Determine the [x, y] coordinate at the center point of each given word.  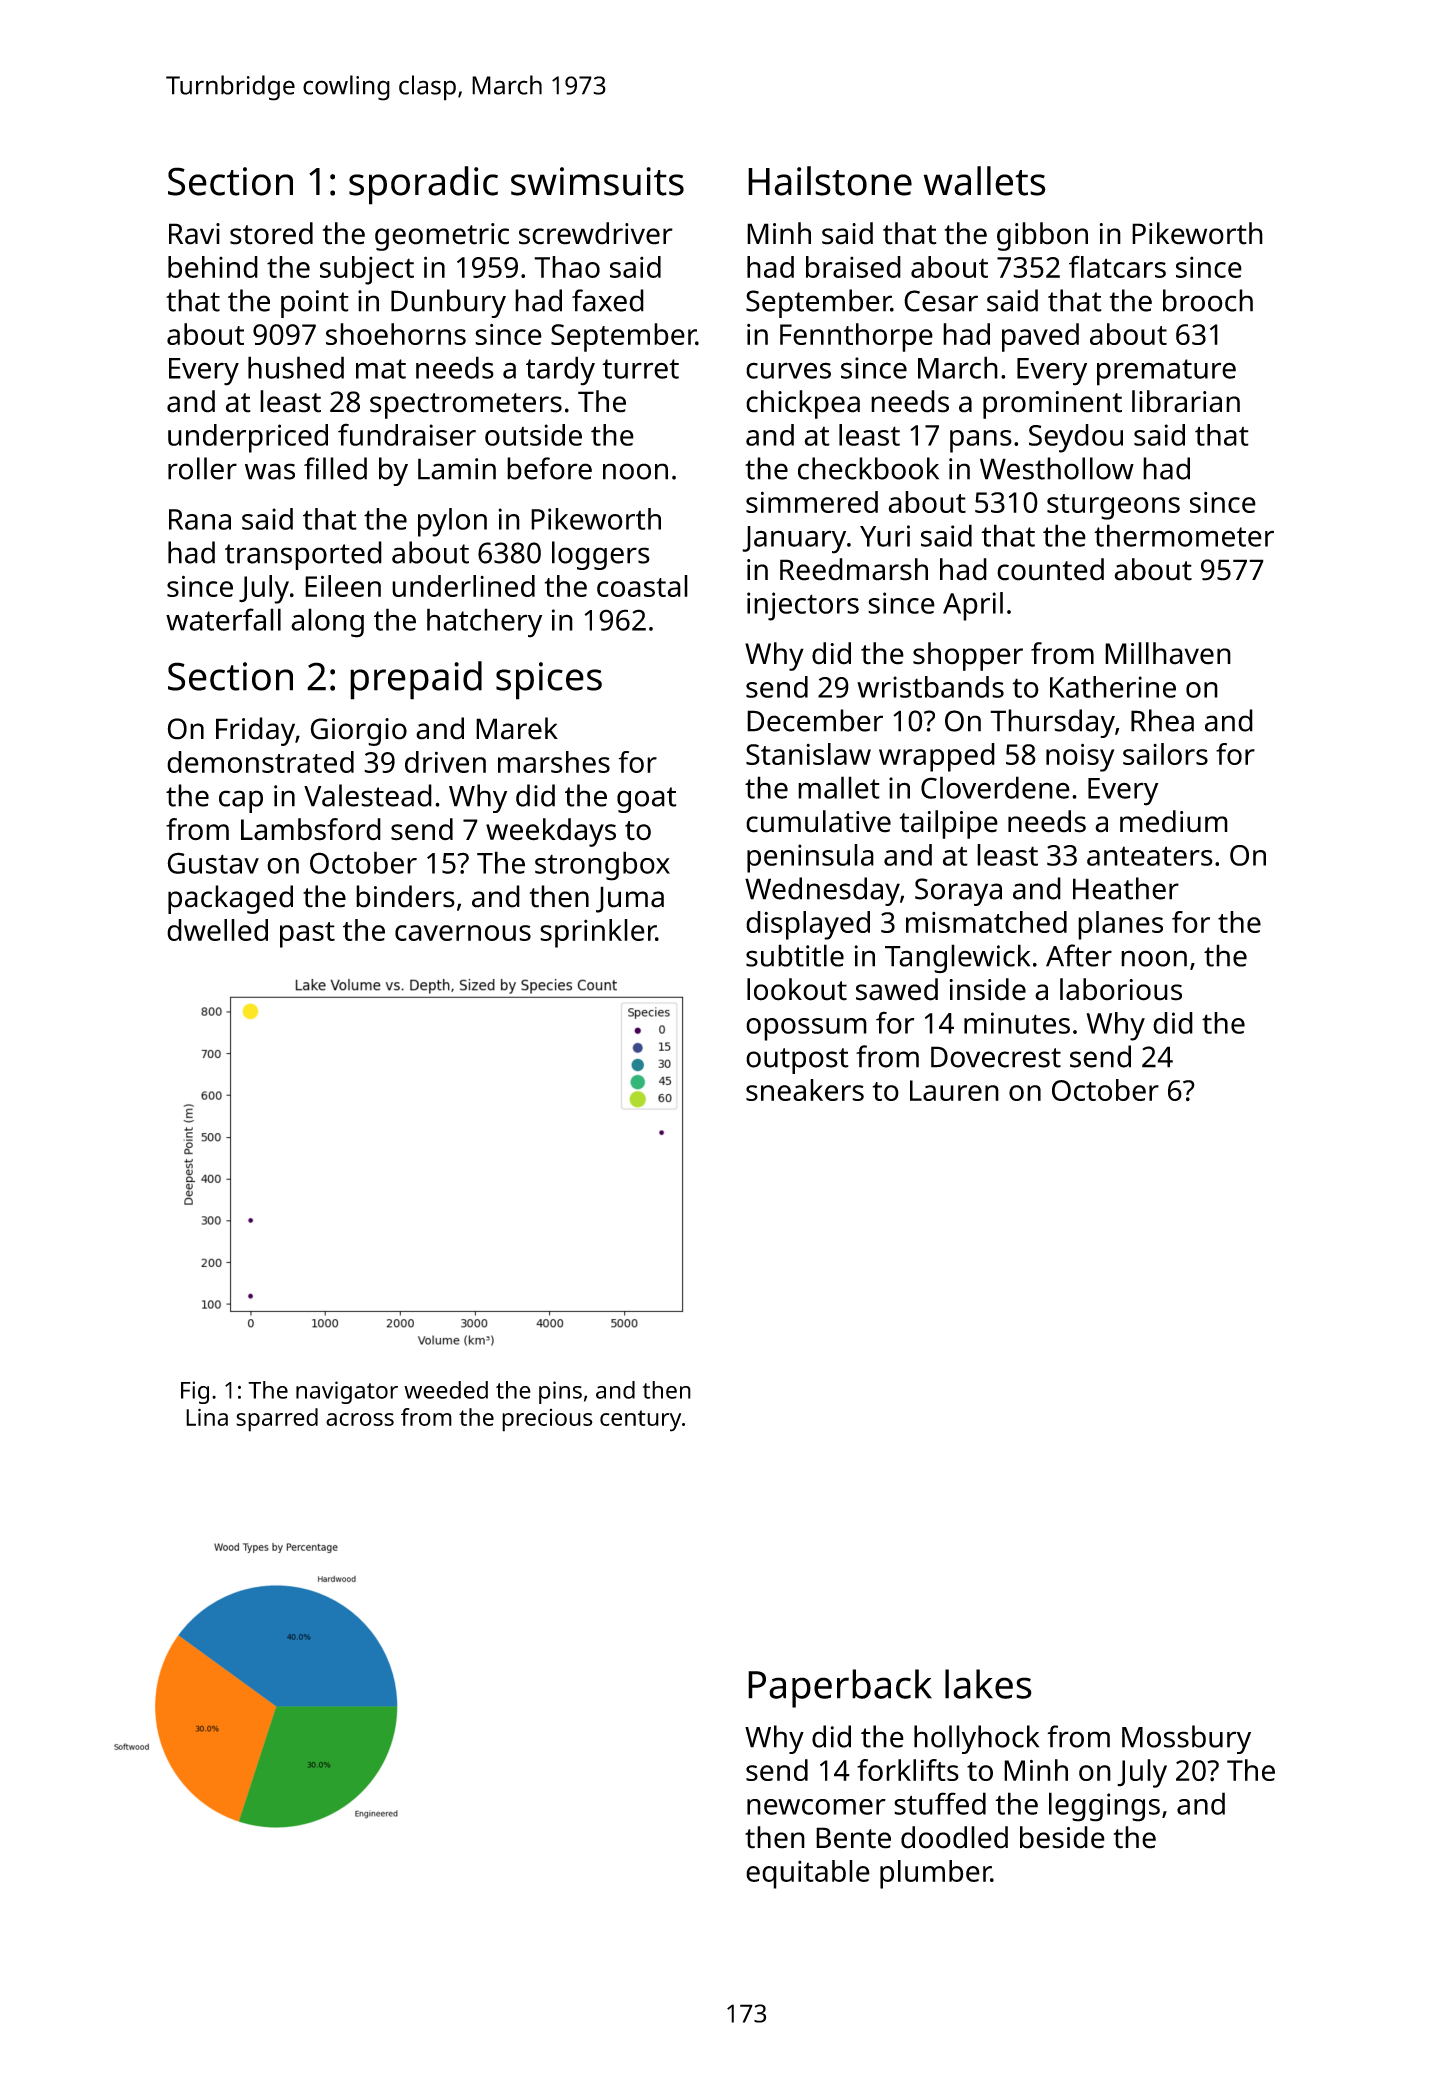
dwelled [217, 930]
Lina [207, 1417]
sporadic [423, 185]
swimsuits [597, 181]
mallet [839, 787]
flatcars [1117, 266]
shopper [968, 656]
